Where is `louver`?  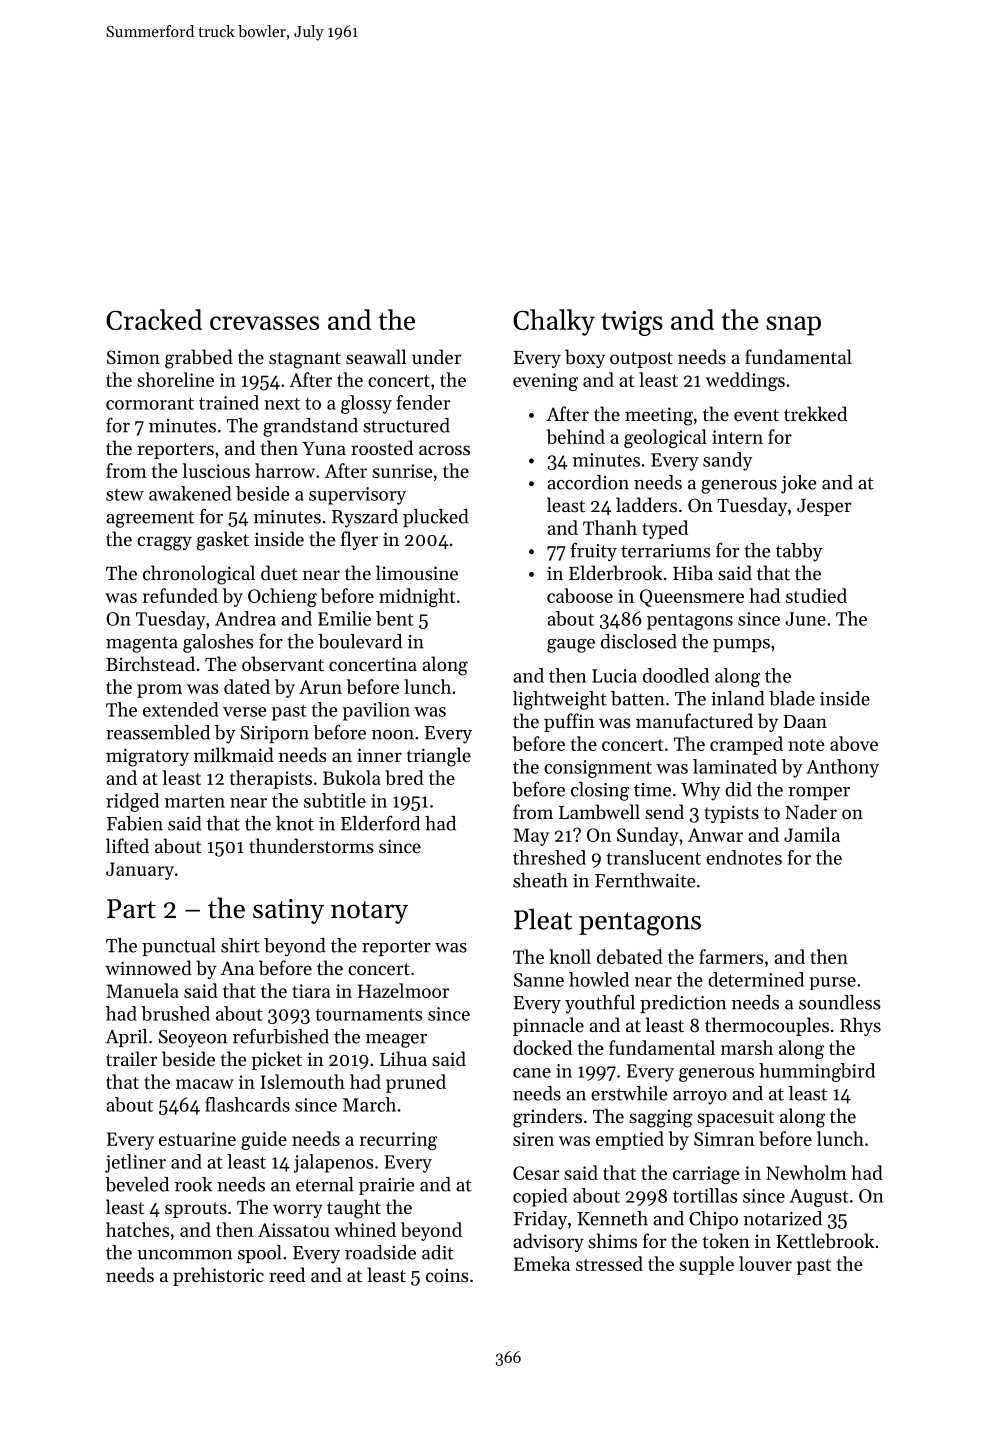 louver is located at coordinates (765, 1263).
